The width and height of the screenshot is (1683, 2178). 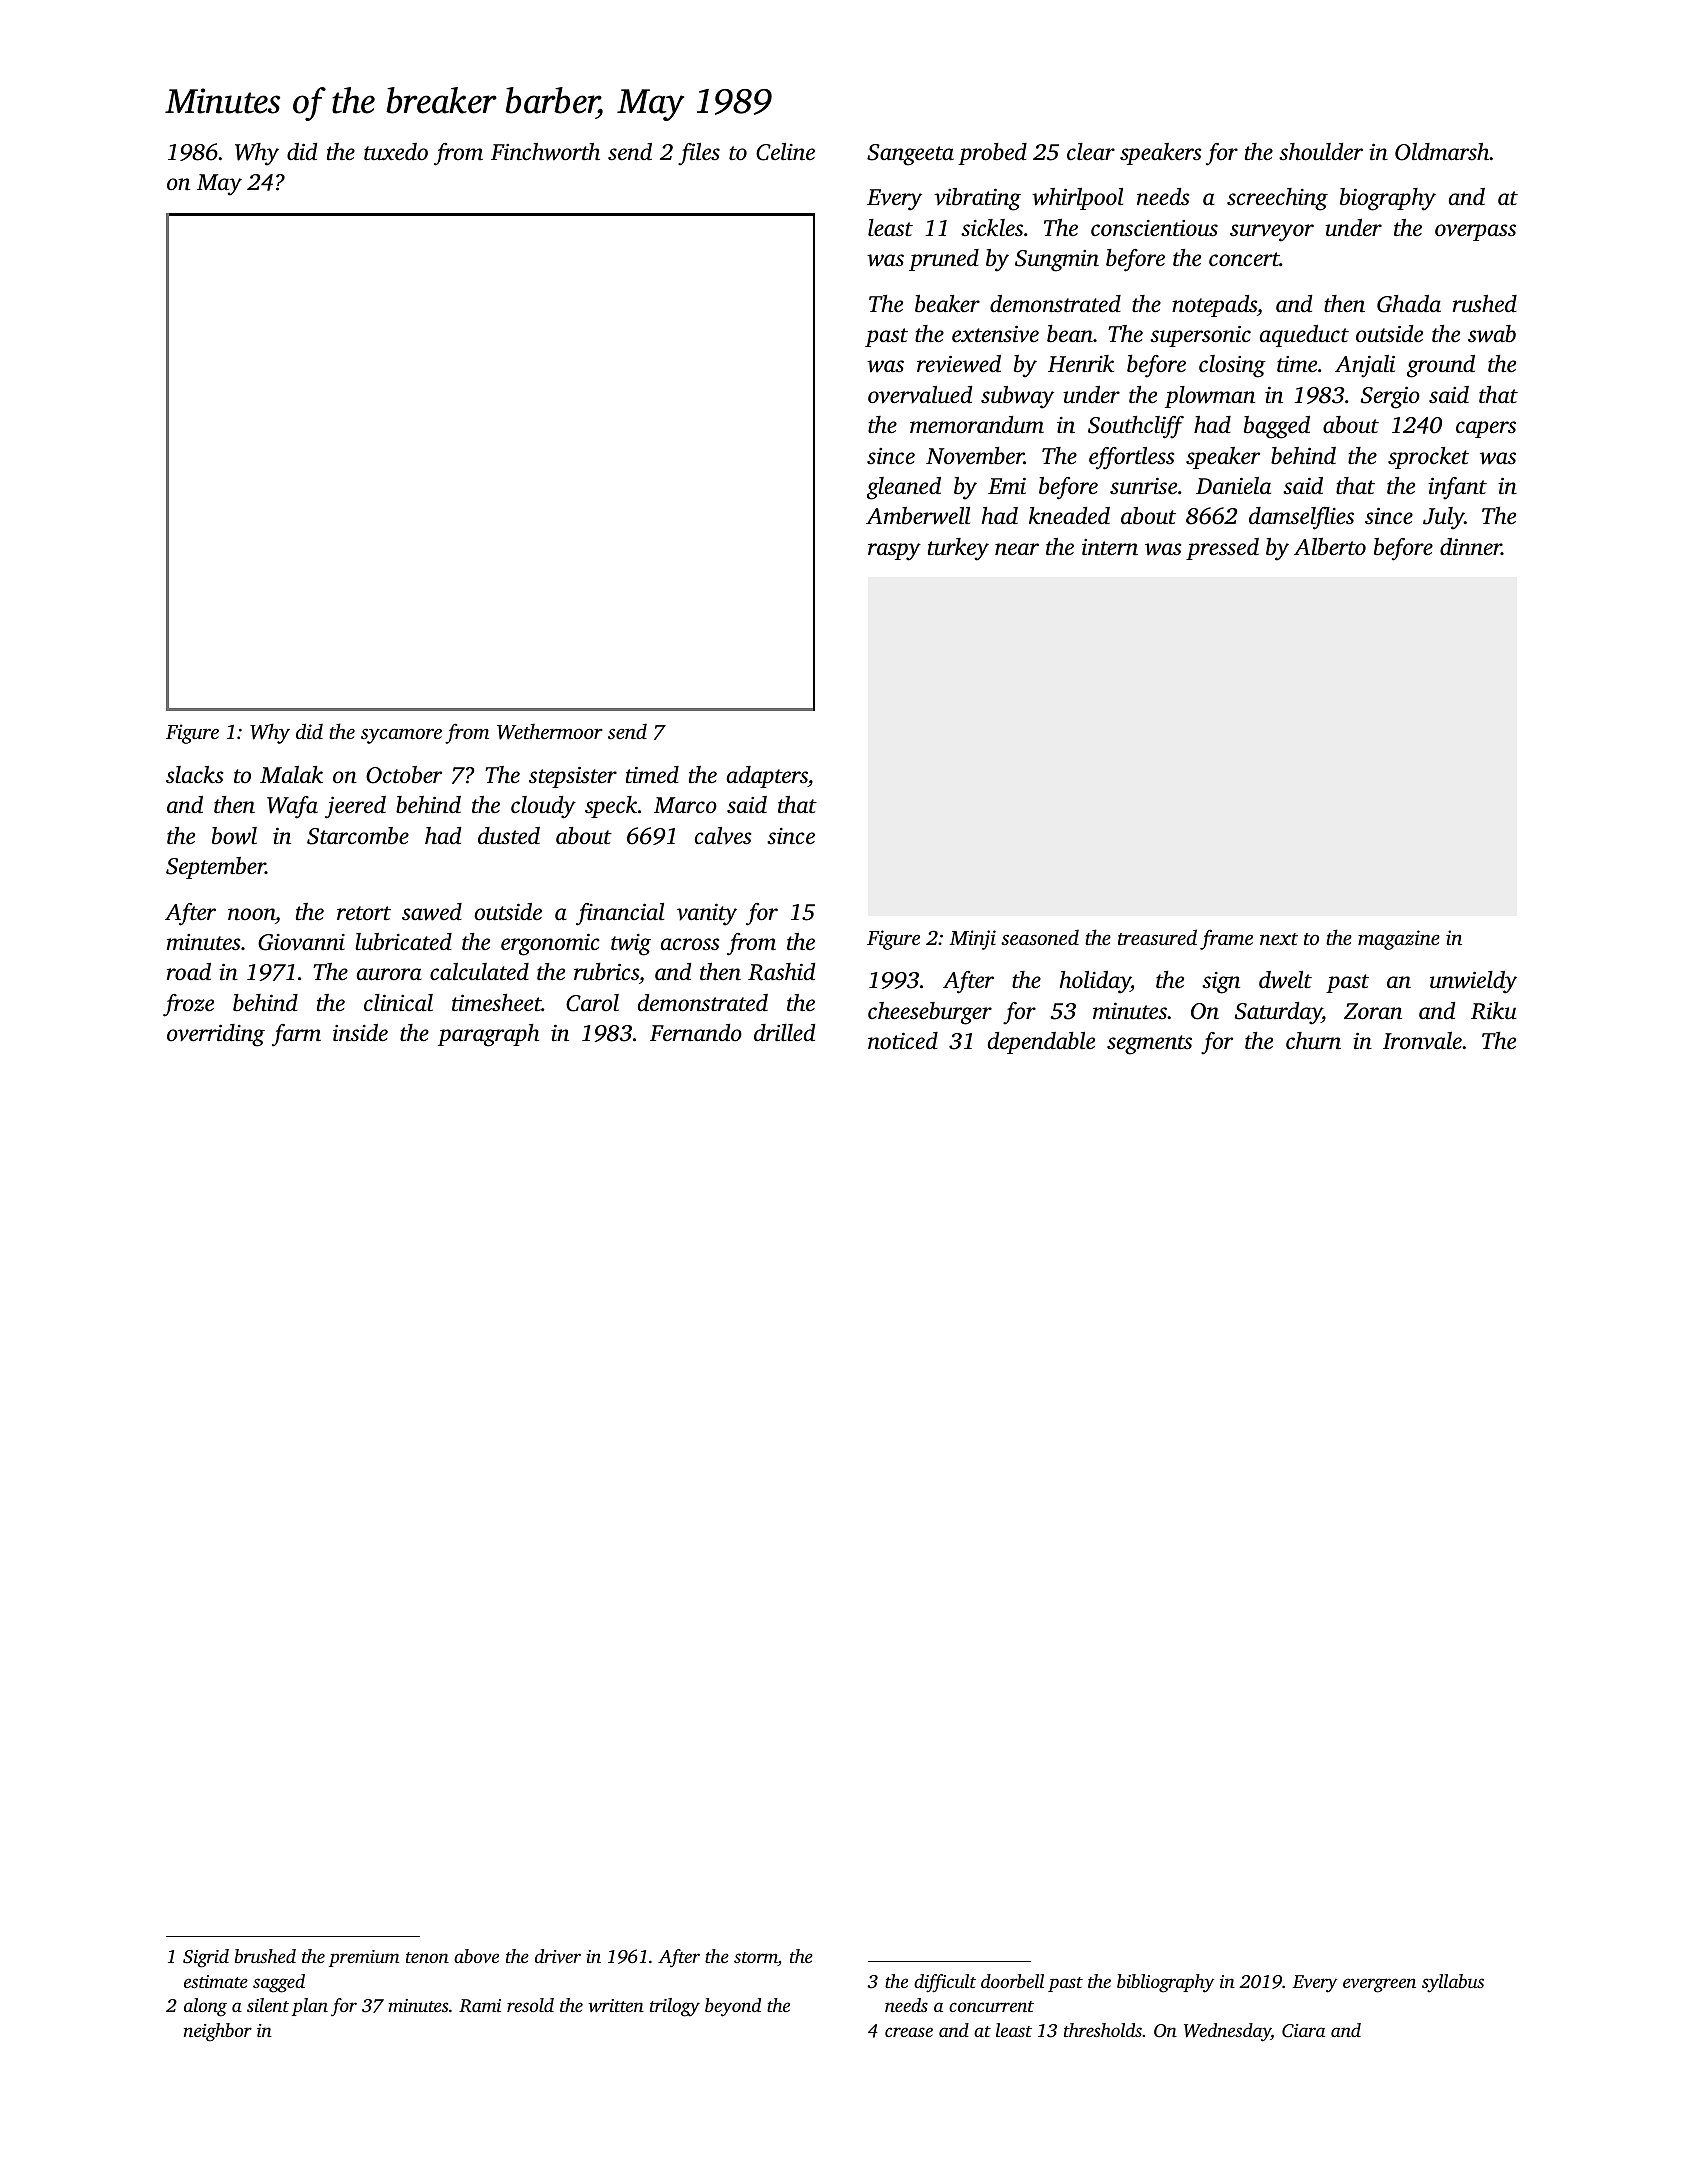 I want to click on difficult, so click(x=945, y=1983).
